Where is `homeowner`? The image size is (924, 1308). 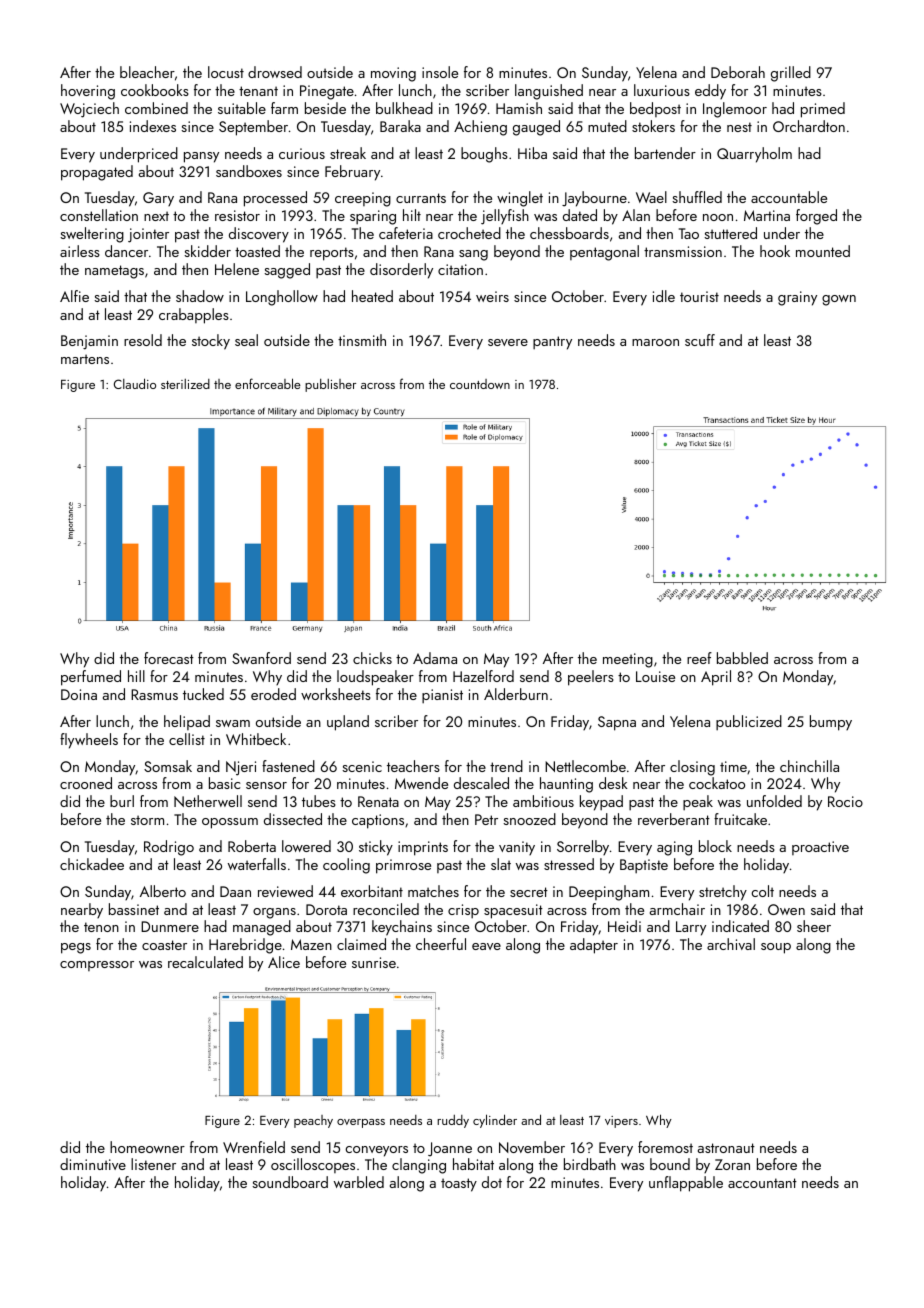
homeowner is located at coordinates (147, 1147).
